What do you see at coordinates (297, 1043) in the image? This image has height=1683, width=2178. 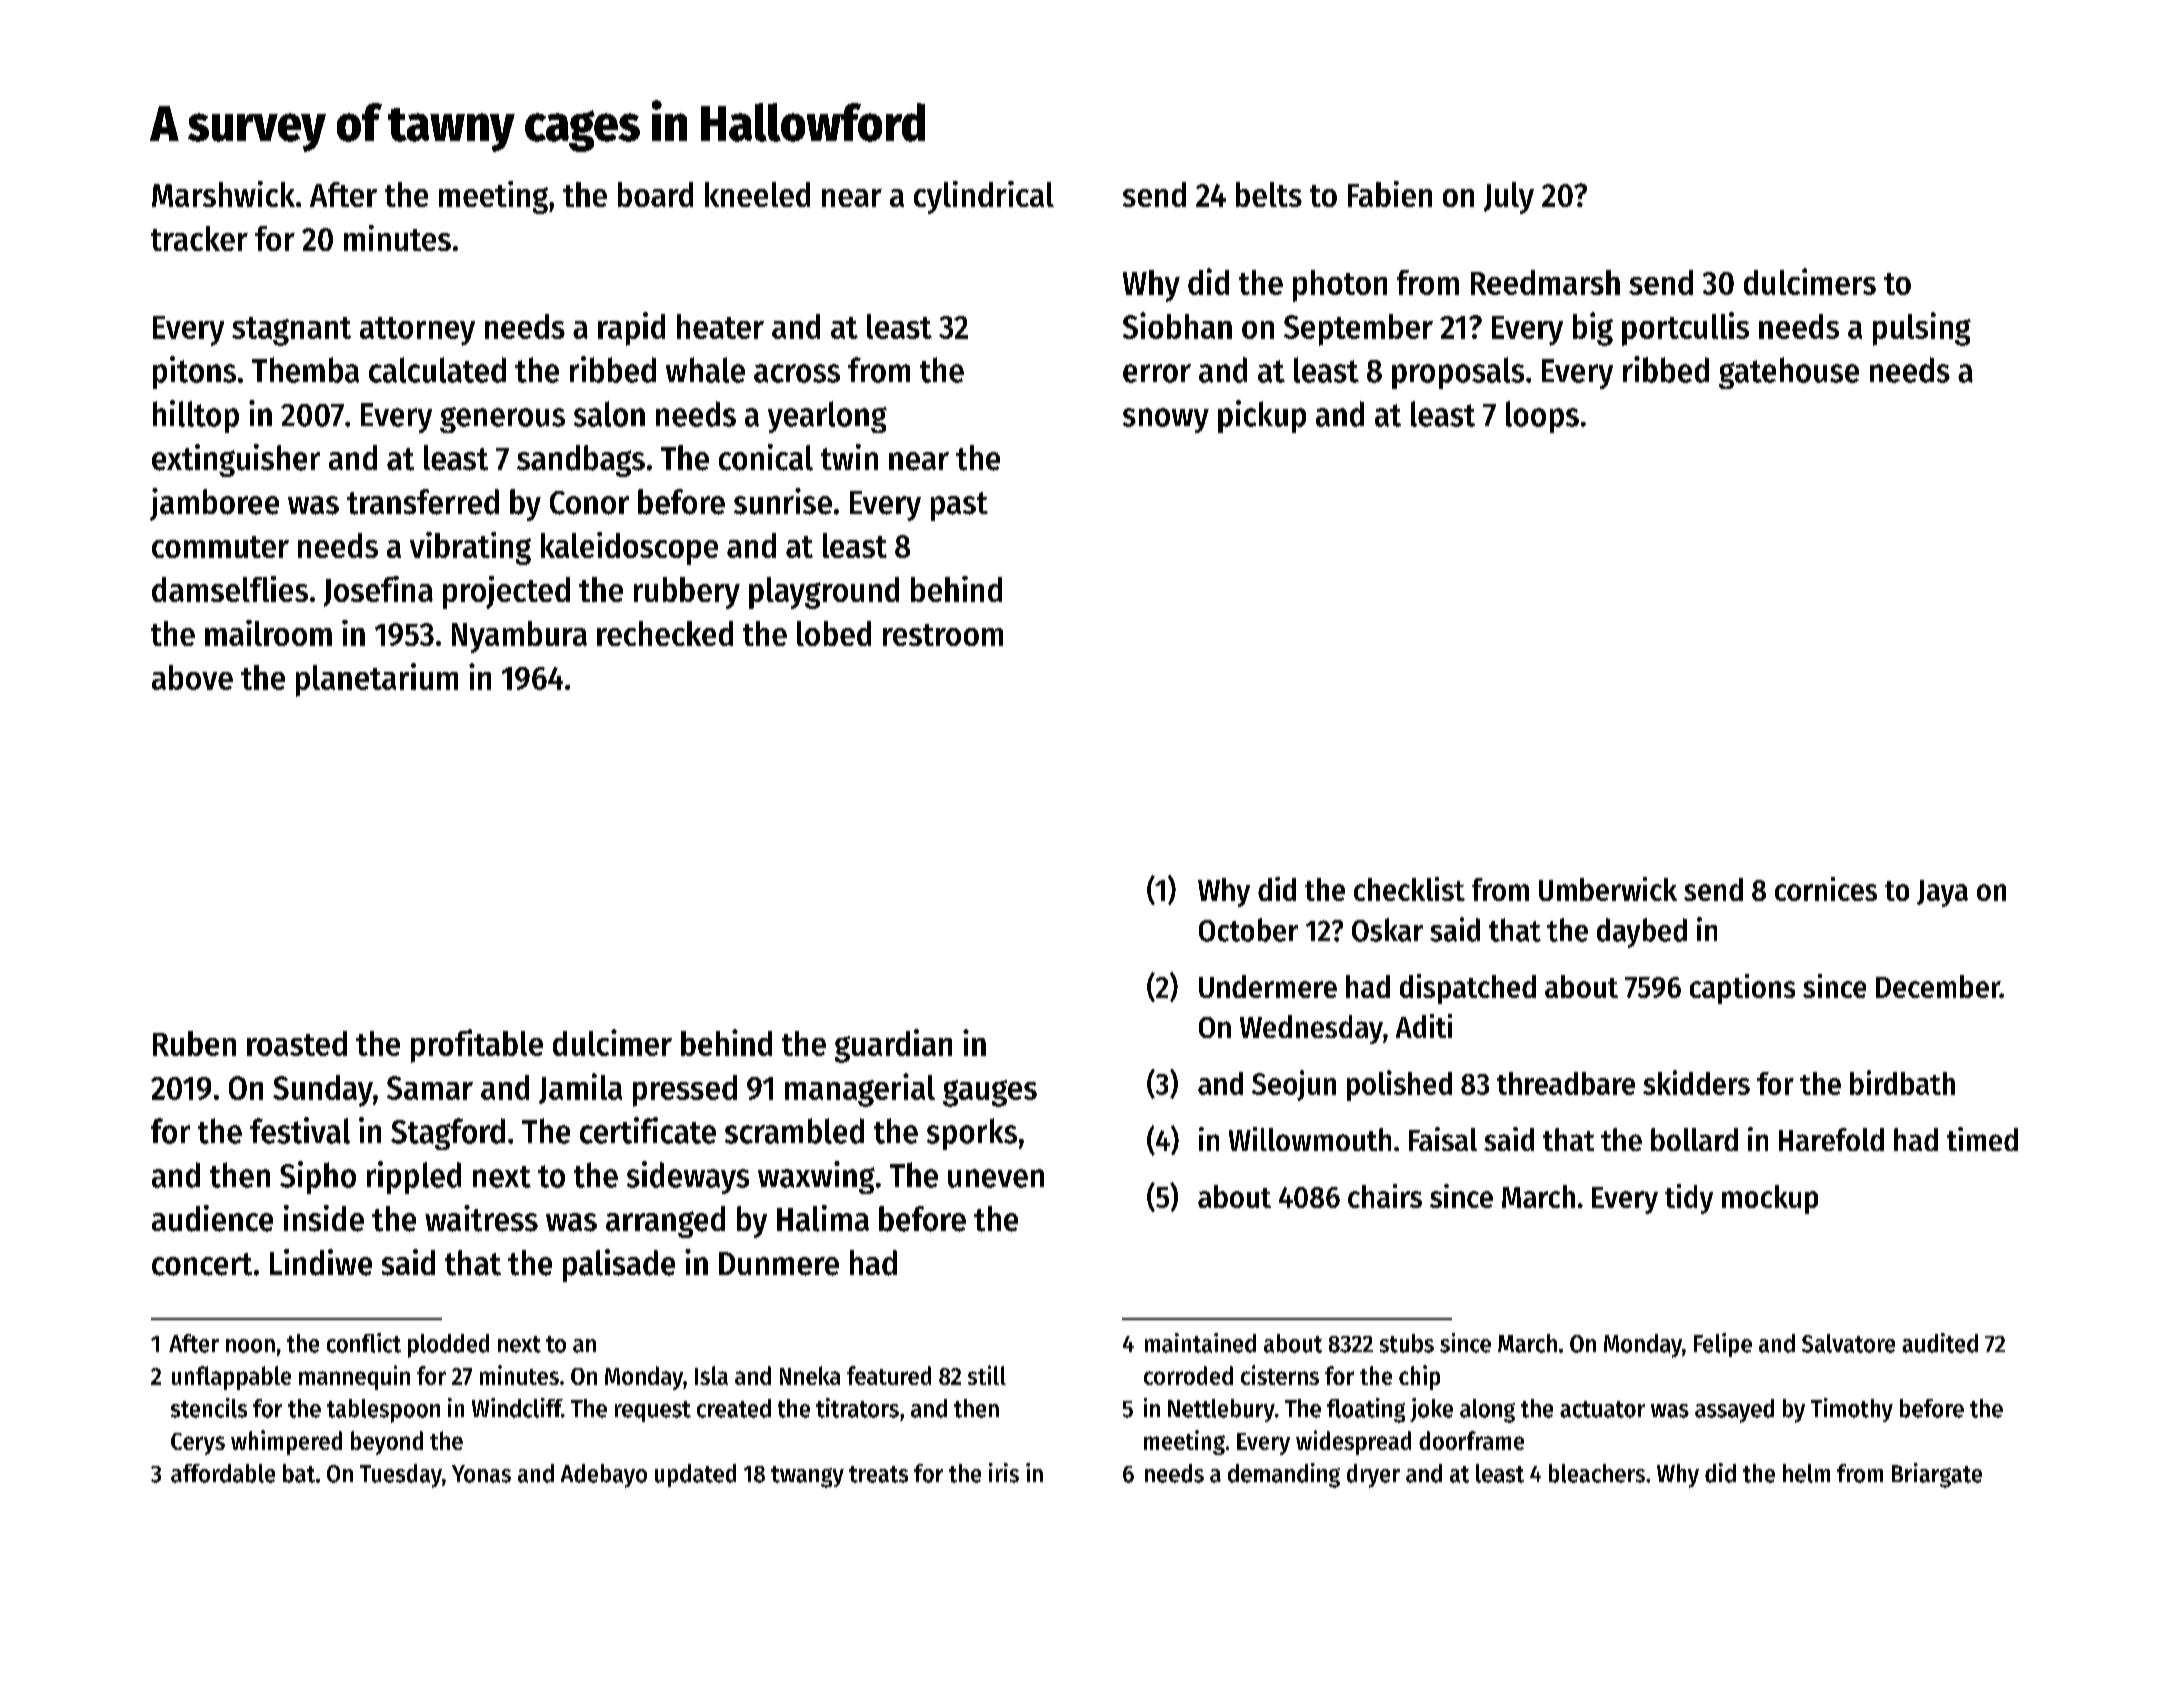 I see `roasted` at bounding box center [297, 1043].
